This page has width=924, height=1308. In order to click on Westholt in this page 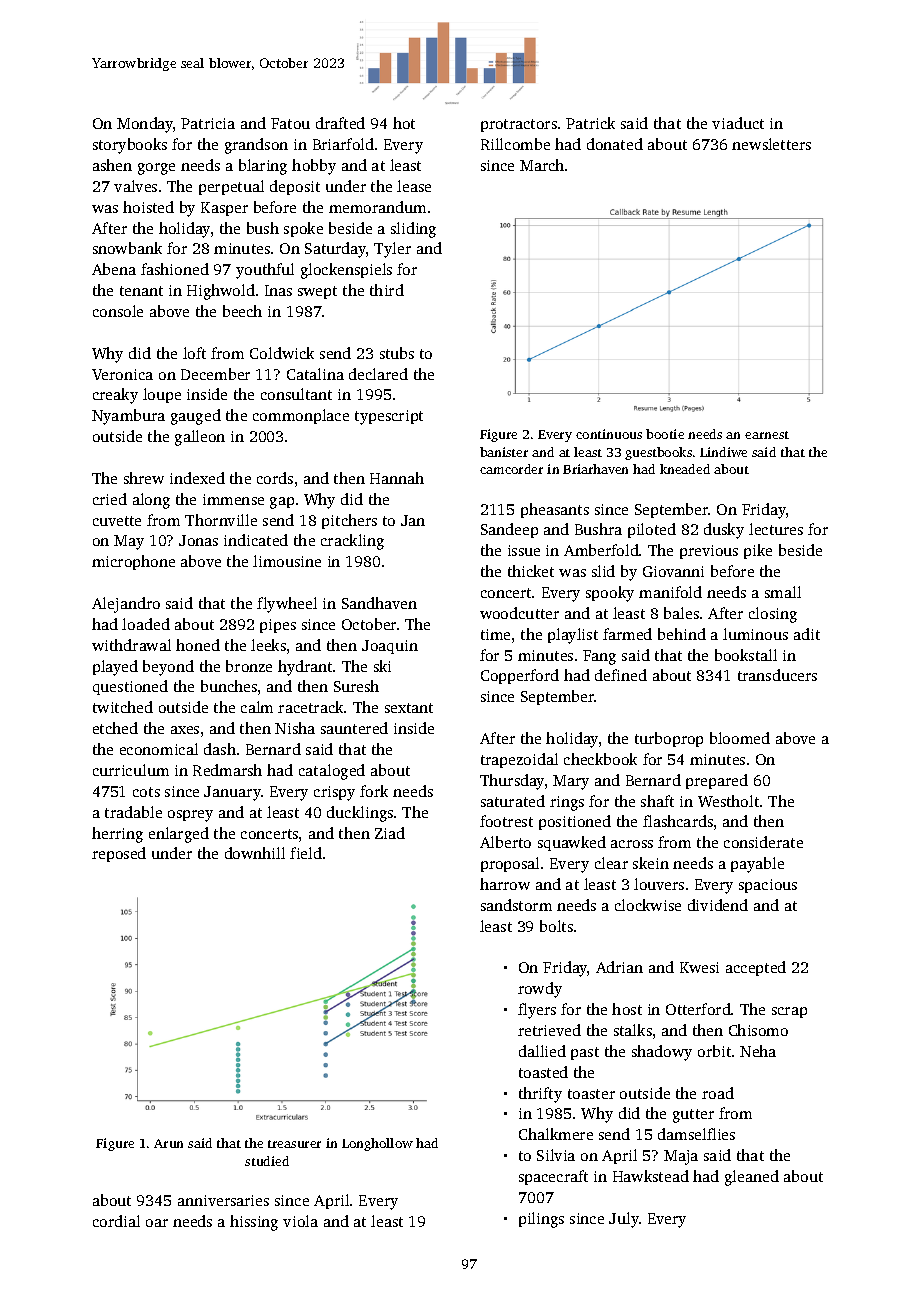, I will do `click(728, 801)`.
